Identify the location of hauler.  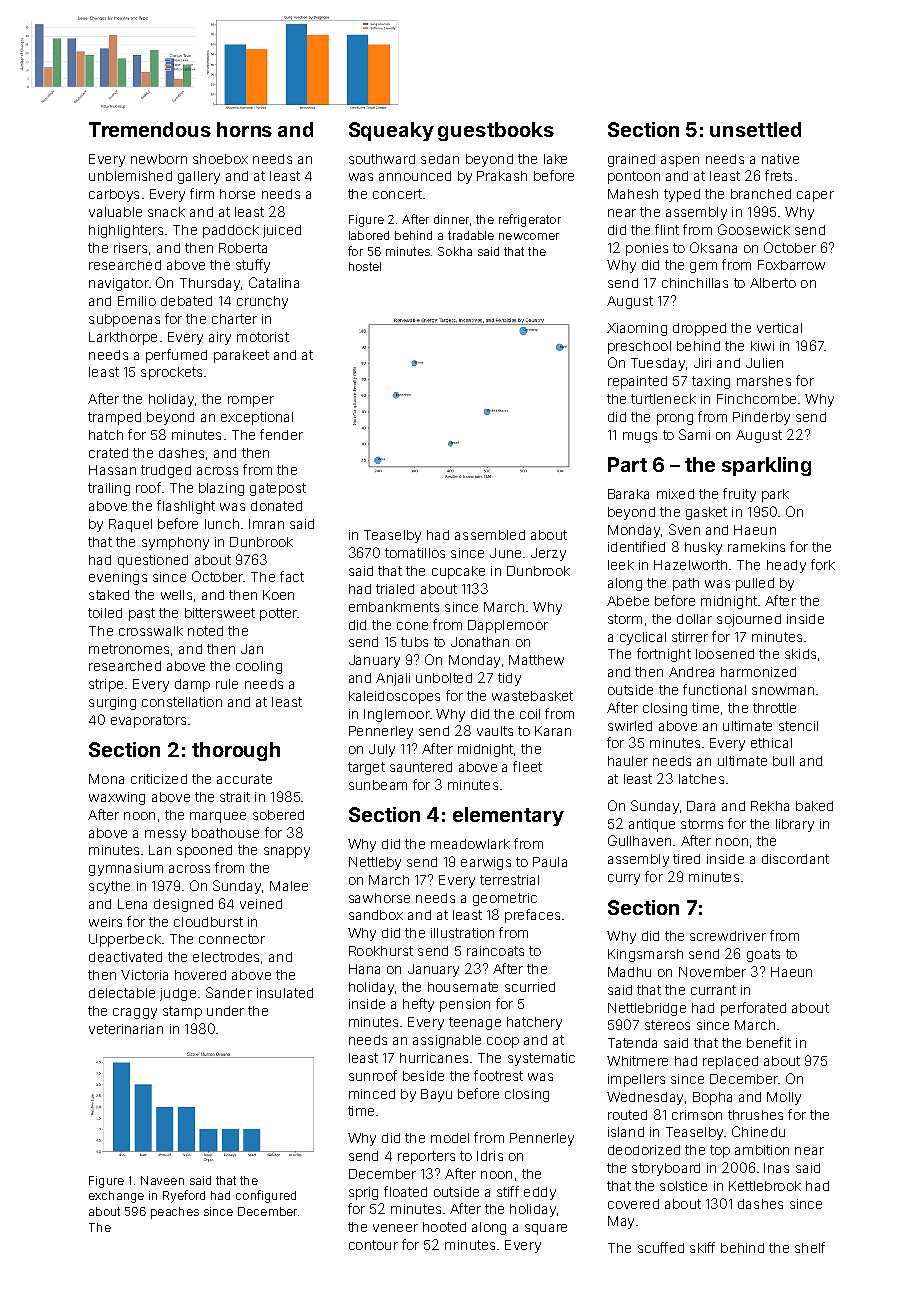
(628, 761).
